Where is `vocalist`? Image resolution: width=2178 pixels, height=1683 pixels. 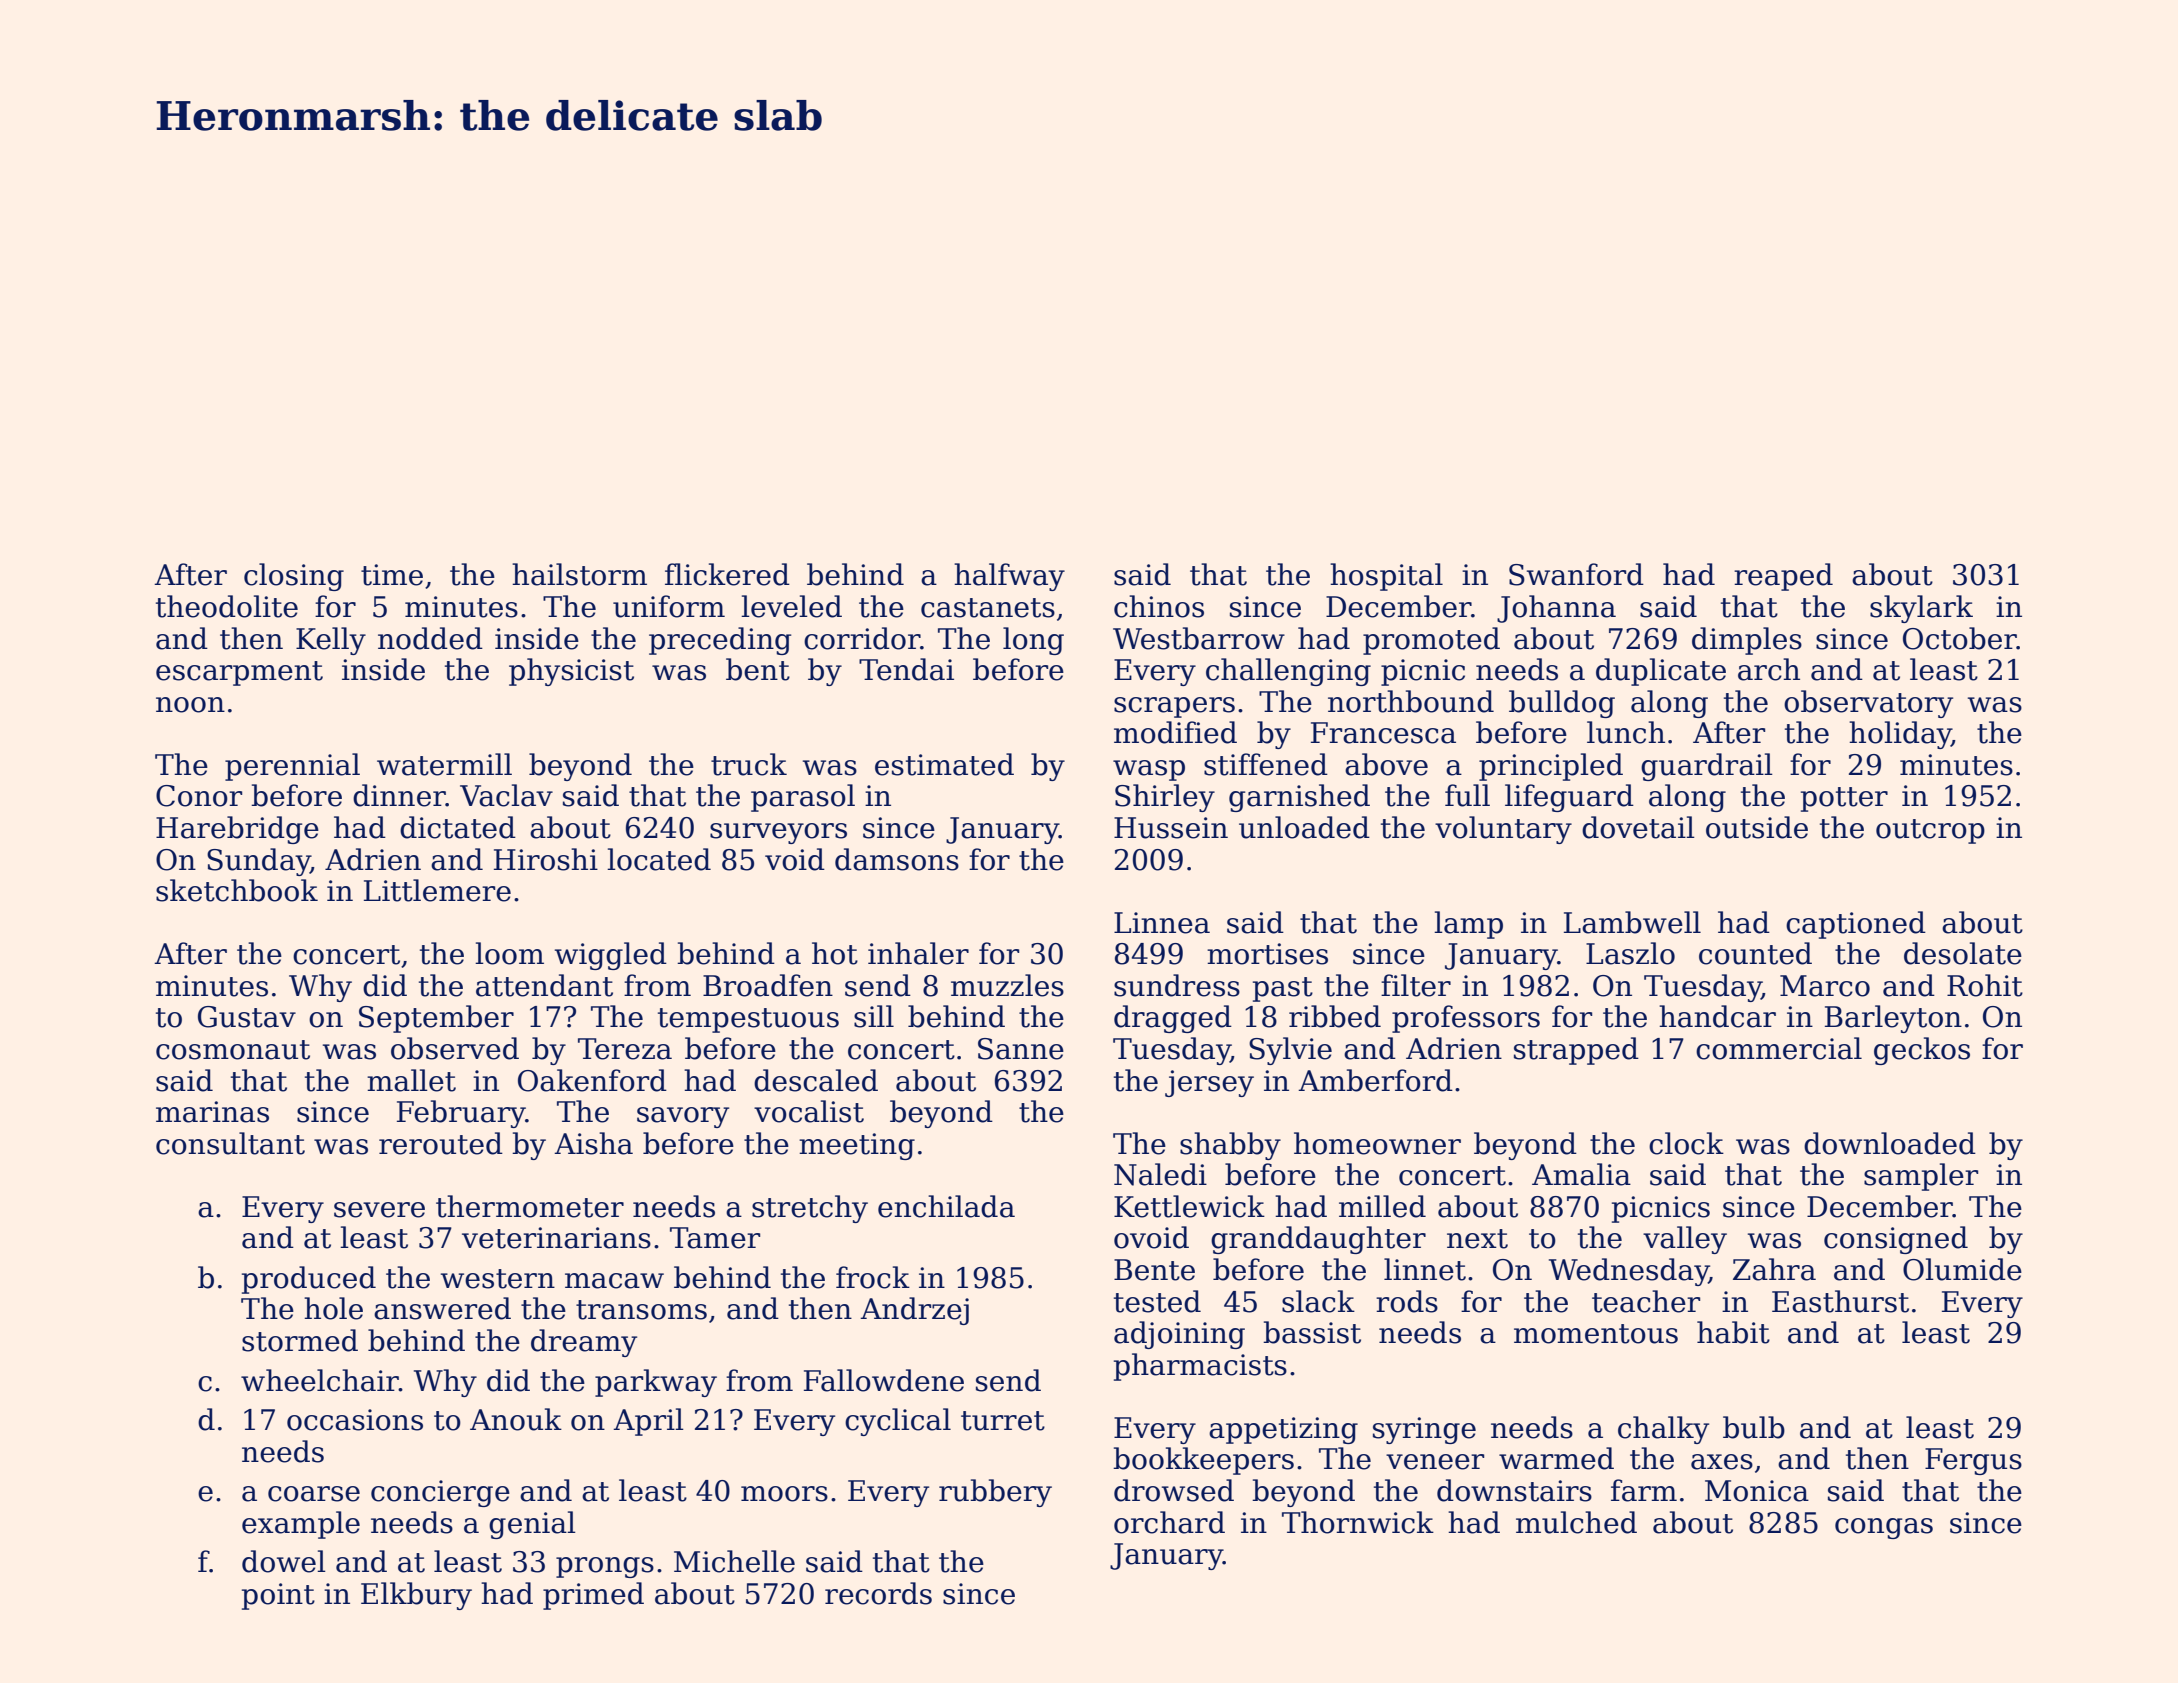
vocalist is located at coordinates (809, 1111).
